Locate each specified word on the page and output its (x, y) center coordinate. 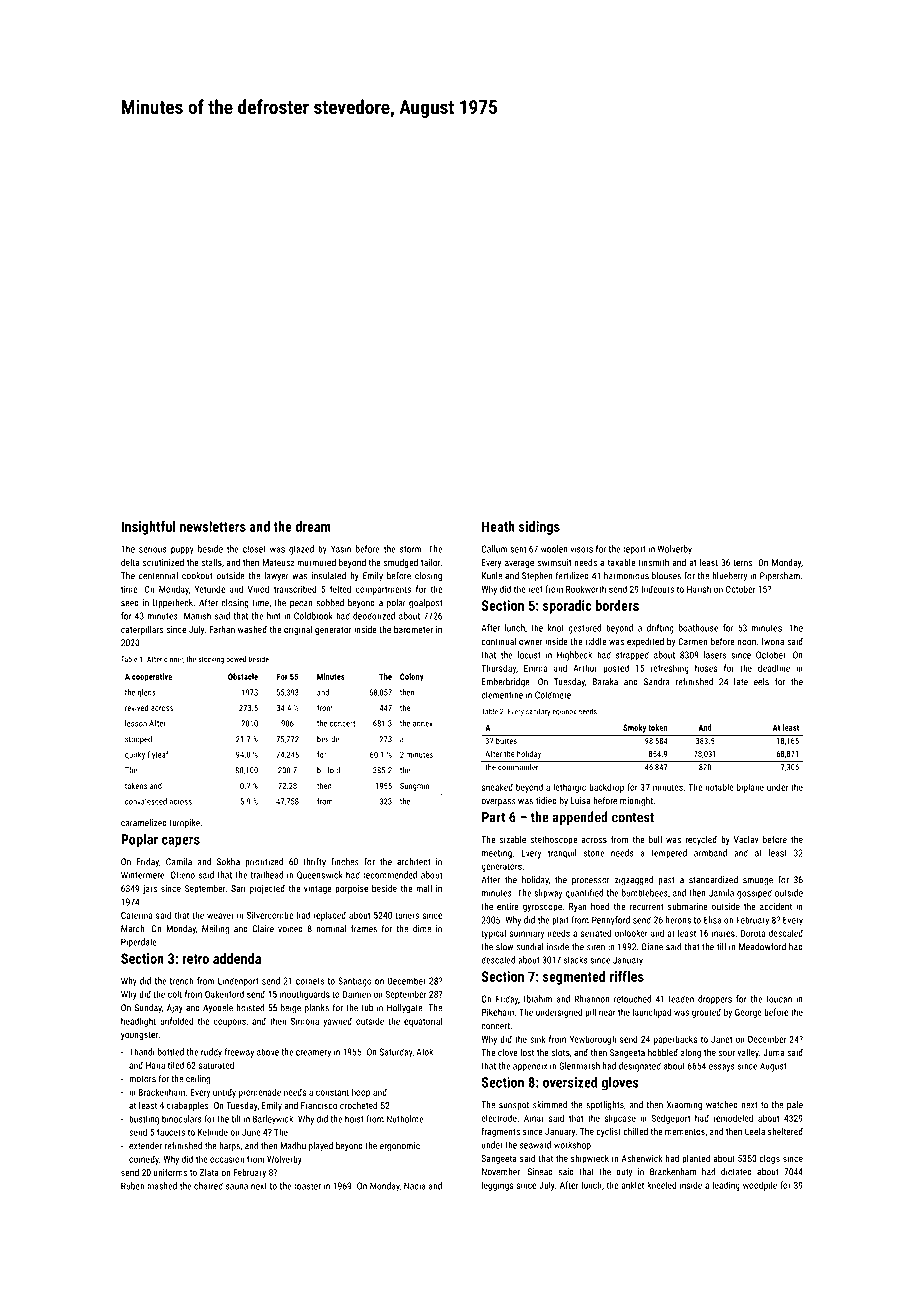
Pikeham (498, 1012)
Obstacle (243, 676)
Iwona (773, 641)
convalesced (146, 801)
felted (340, 589)
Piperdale (139, 943)
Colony (412, 677)
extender (145, 1146)
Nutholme (405, 1119)
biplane (750, 788)
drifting (660, 629)
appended (580, 818)
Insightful (148, 528)
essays (722, 1068)
